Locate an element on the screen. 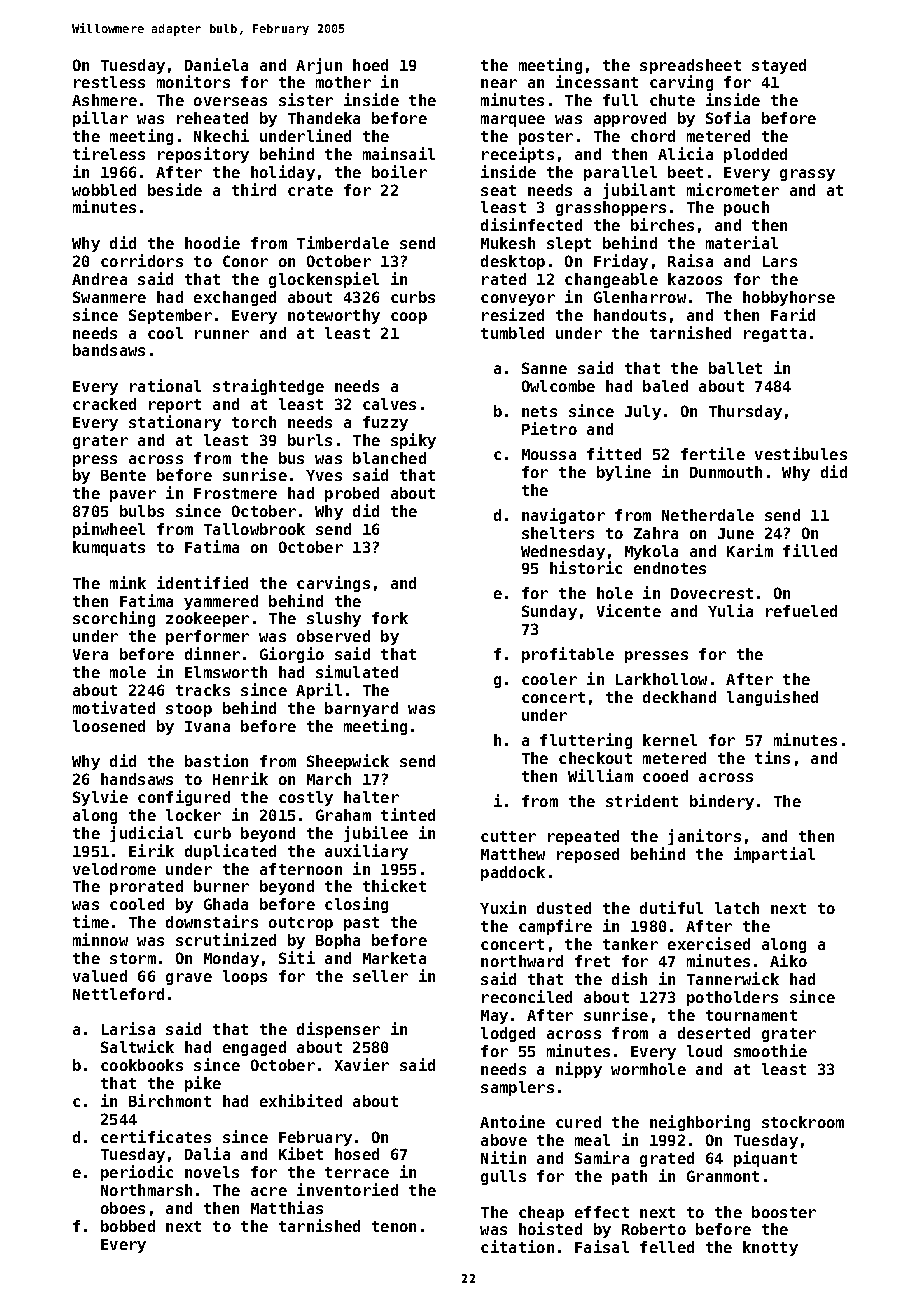  Daniela is located at coordinates (216, 64).
